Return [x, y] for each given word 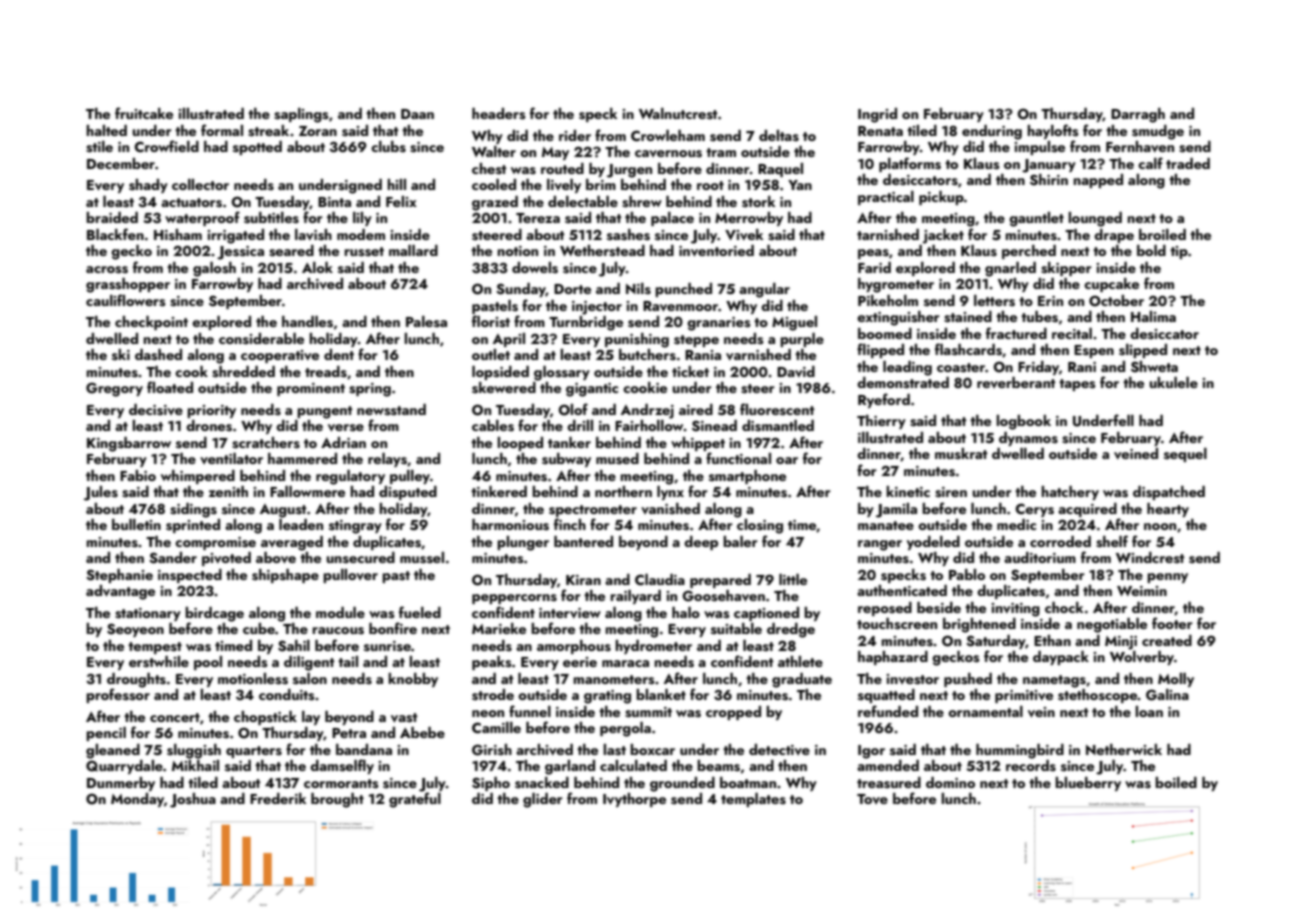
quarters [254, 752]
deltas [779, 135]
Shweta [1154, 367]
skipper [1066, 269]
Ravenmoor [680, 306]
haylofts [1053, 131]
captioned [766, 614]
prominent [311, 389]
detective [779, 749]
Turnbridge [586, 323]
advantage [120, 592]
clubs [388, 146]
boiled [1176, 782]
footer [1172, 623]
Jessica [240, 253]
